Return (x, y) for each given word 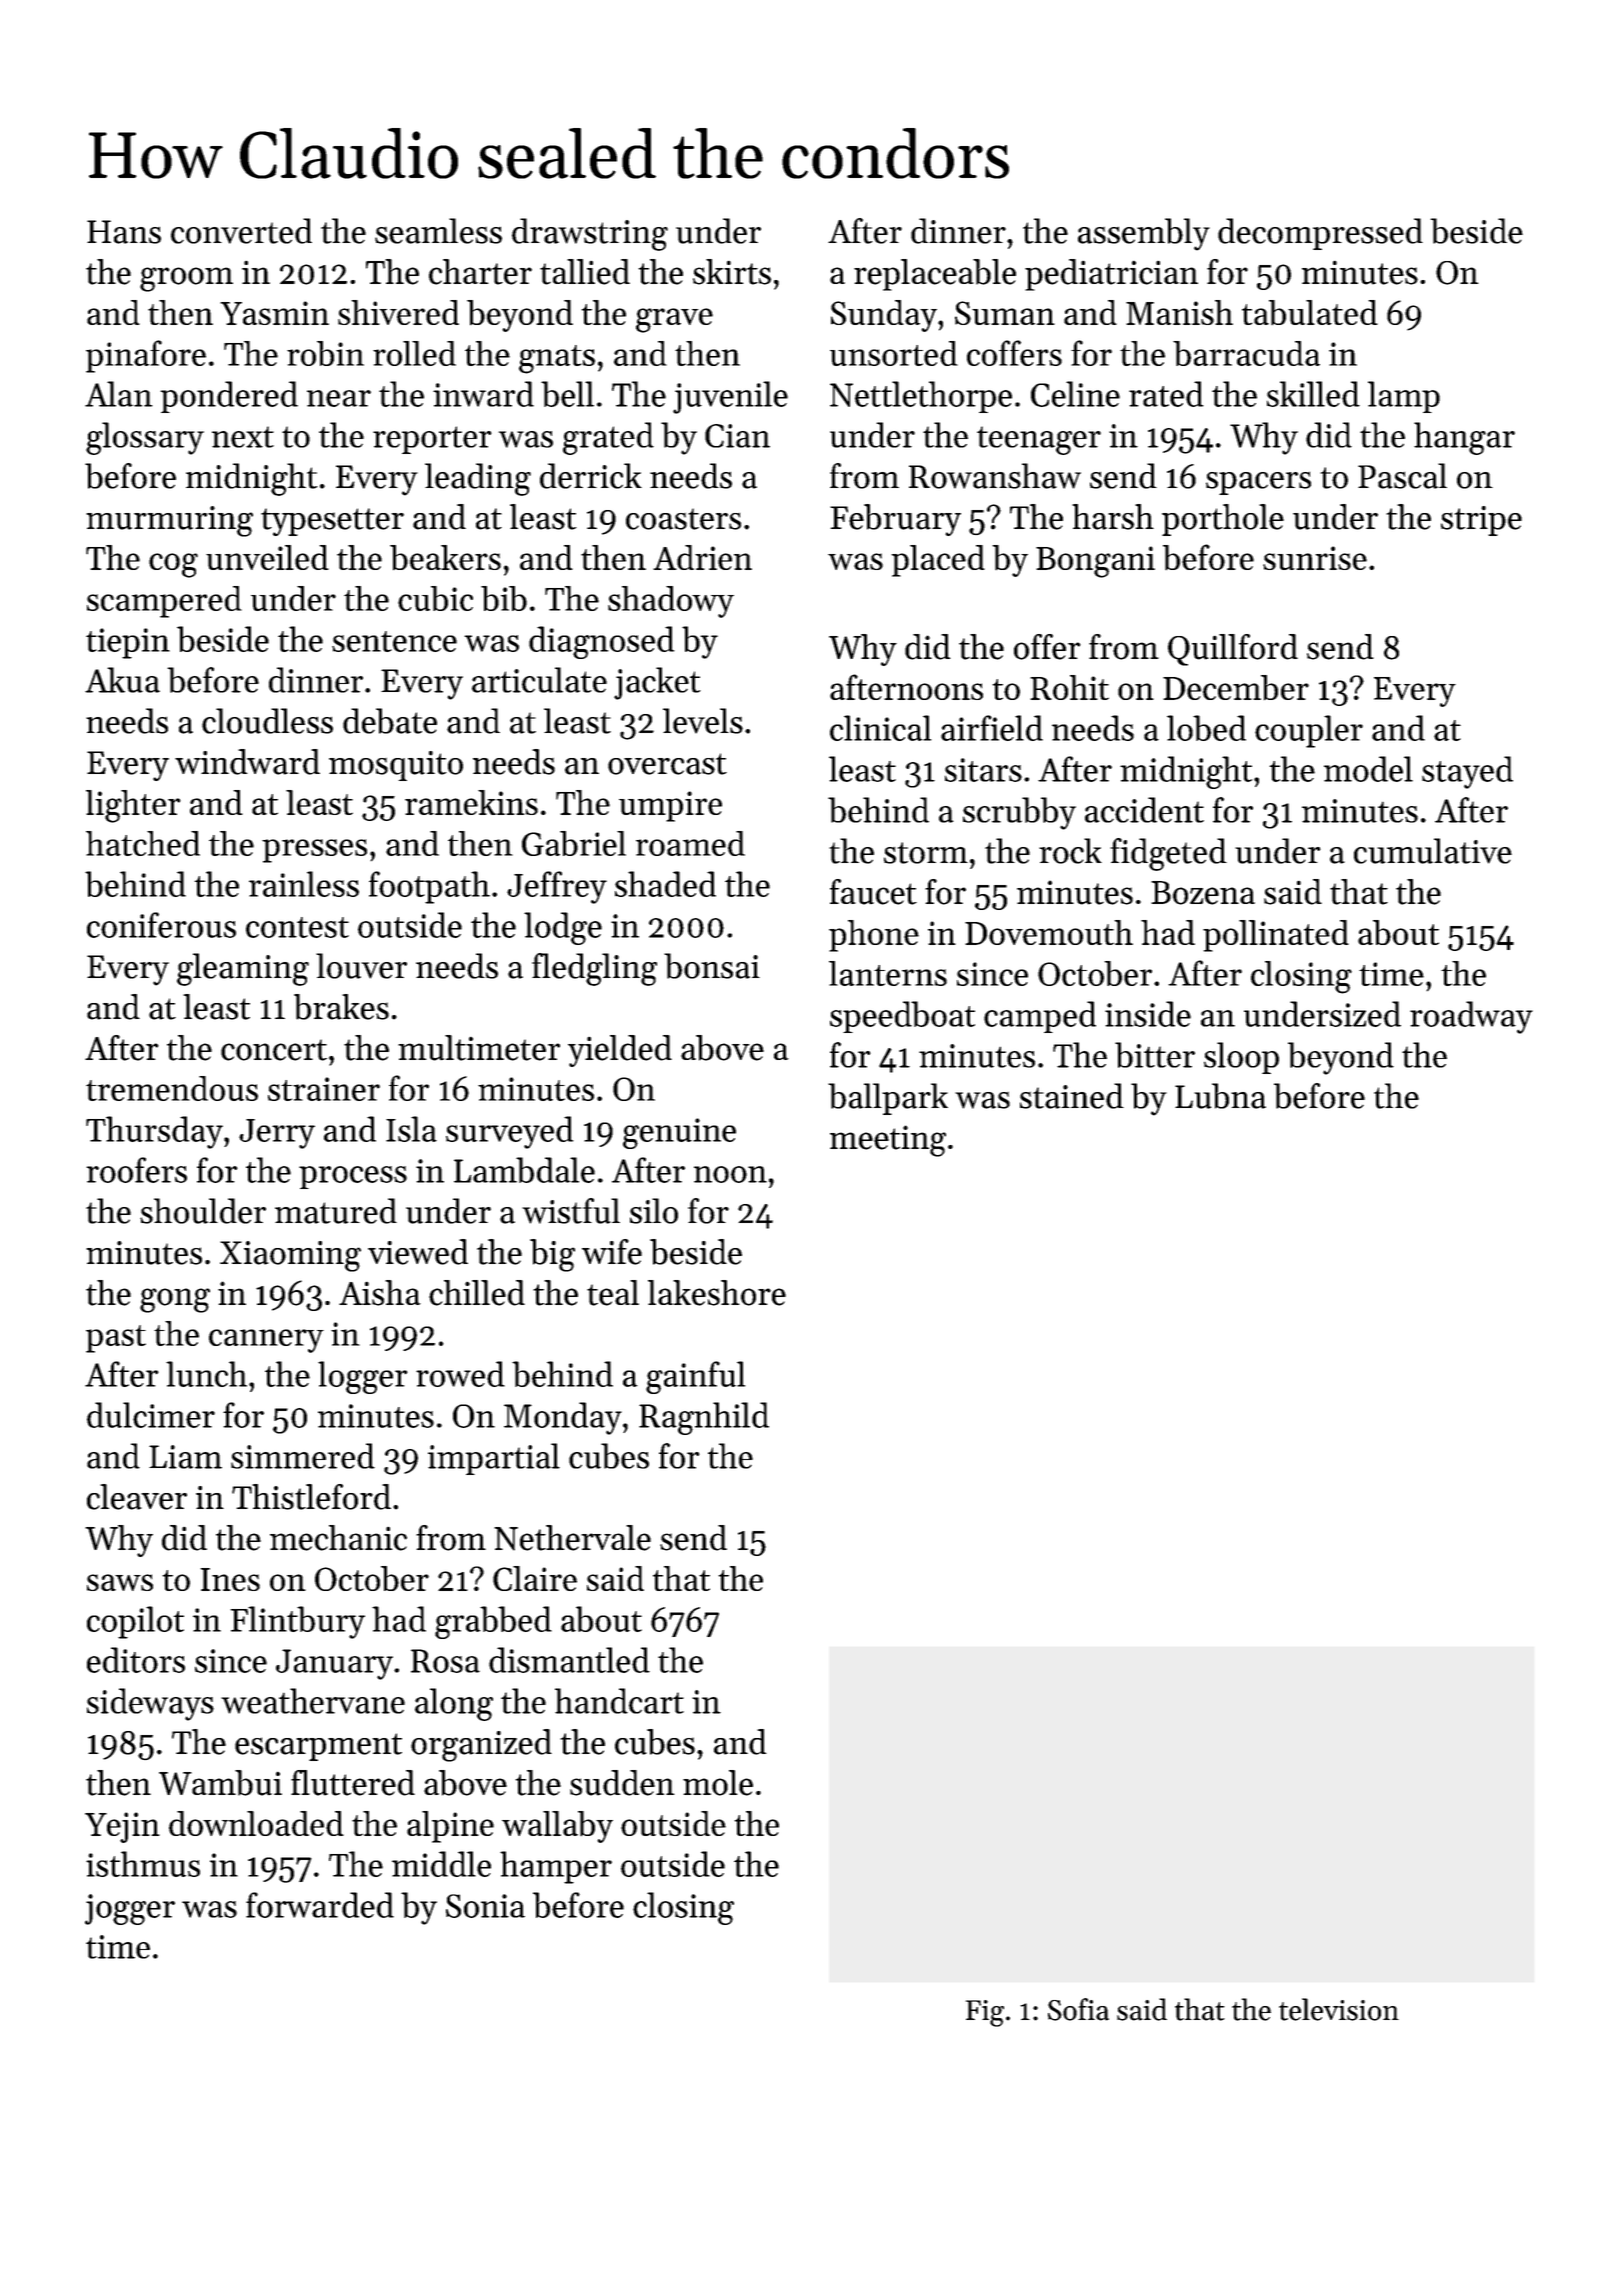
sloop (1241, 1058)
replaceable (935, 275)
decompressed (1320, 234)
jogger (130, 1909)
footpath (429, 887)
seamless (438, 231)
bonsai (712, 966)
